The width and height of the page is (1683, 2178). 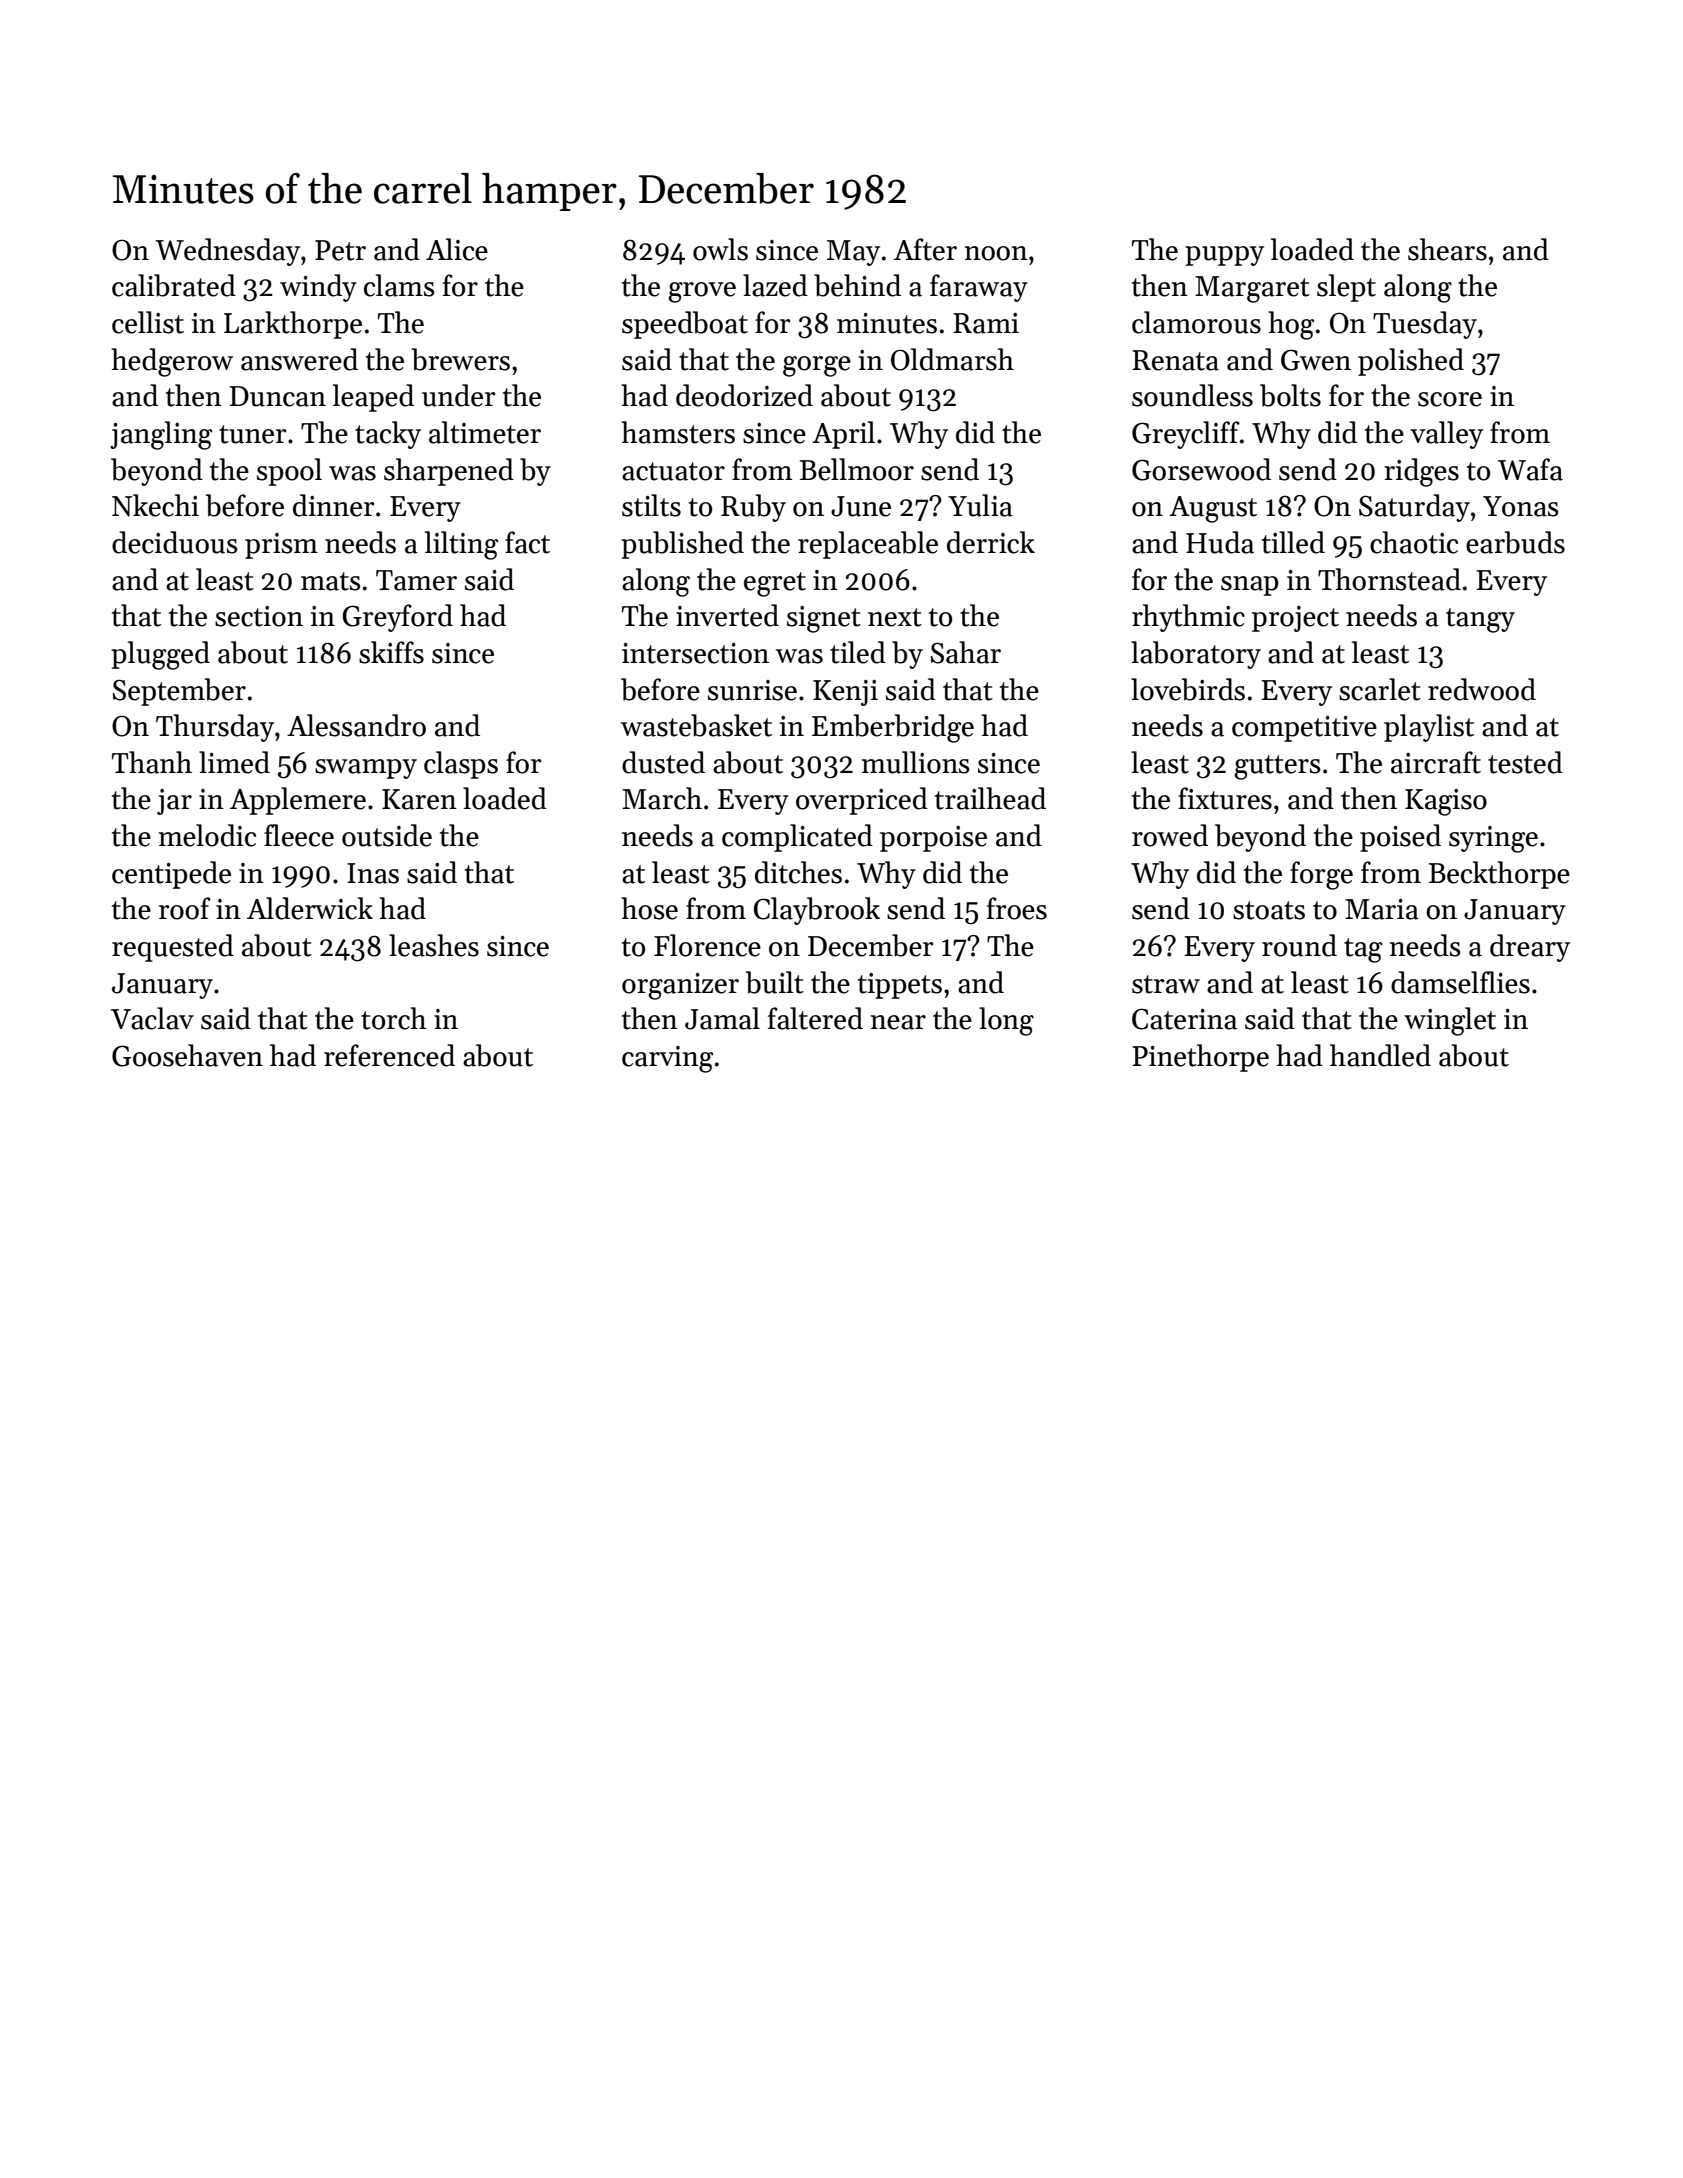 What do you see at coordinates (1196, 655) in the page?
I see `laboratory` at bounding box center [1196, 655].
